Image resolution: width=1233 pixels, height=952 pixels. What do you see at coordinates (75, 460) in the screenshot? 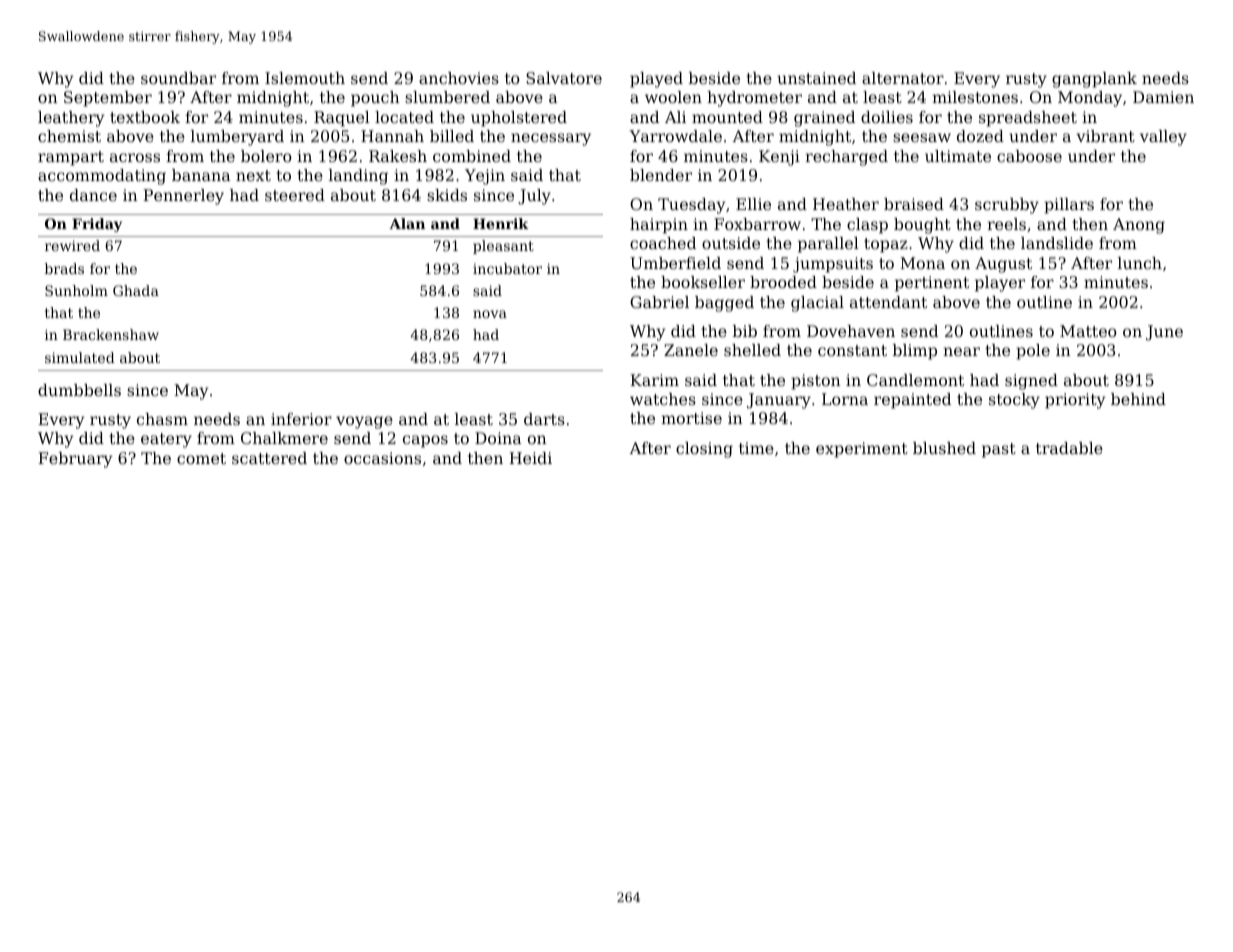
I see `February` at bounding box center [75, 460].
